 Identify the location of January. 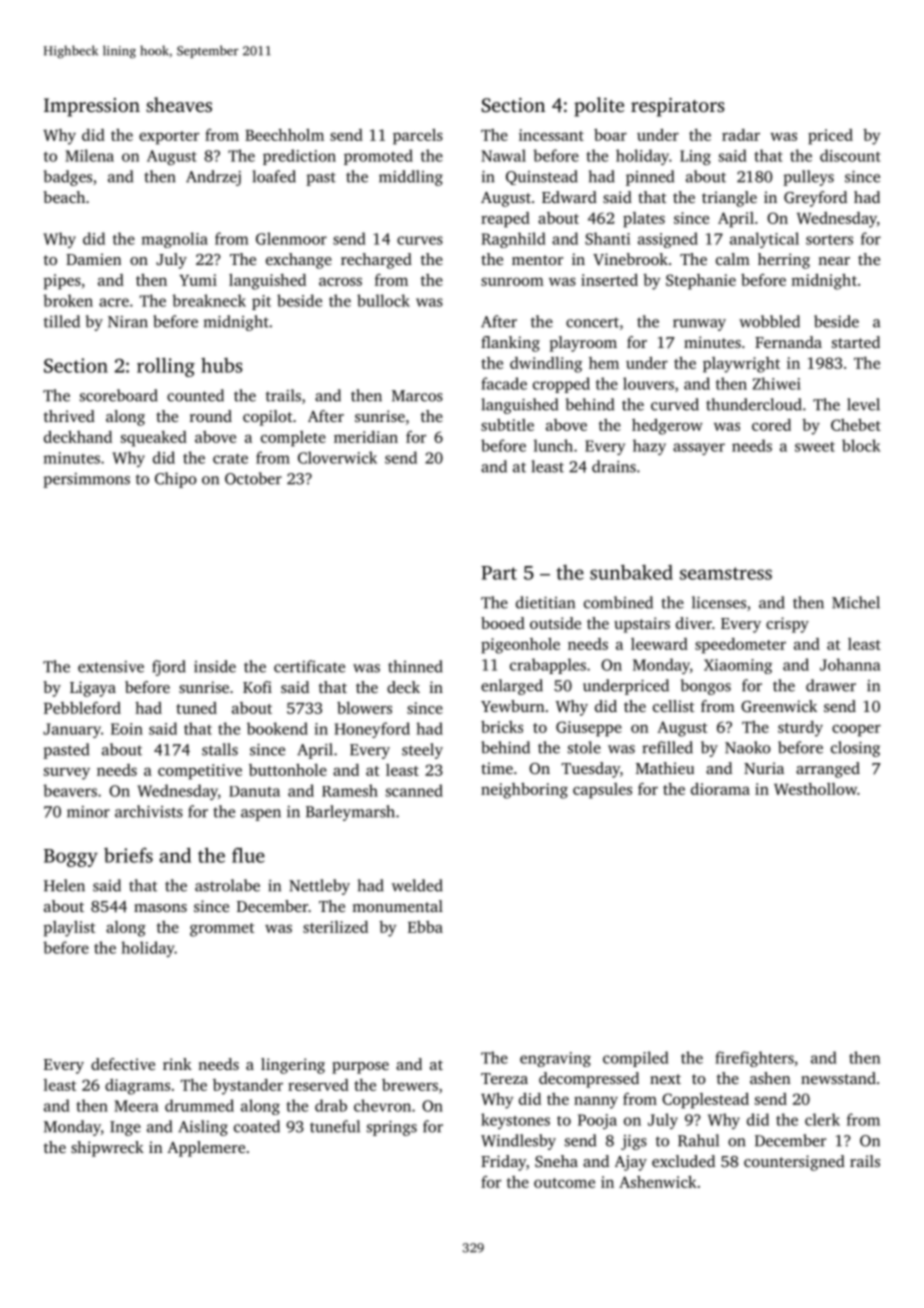
(72, 730).
